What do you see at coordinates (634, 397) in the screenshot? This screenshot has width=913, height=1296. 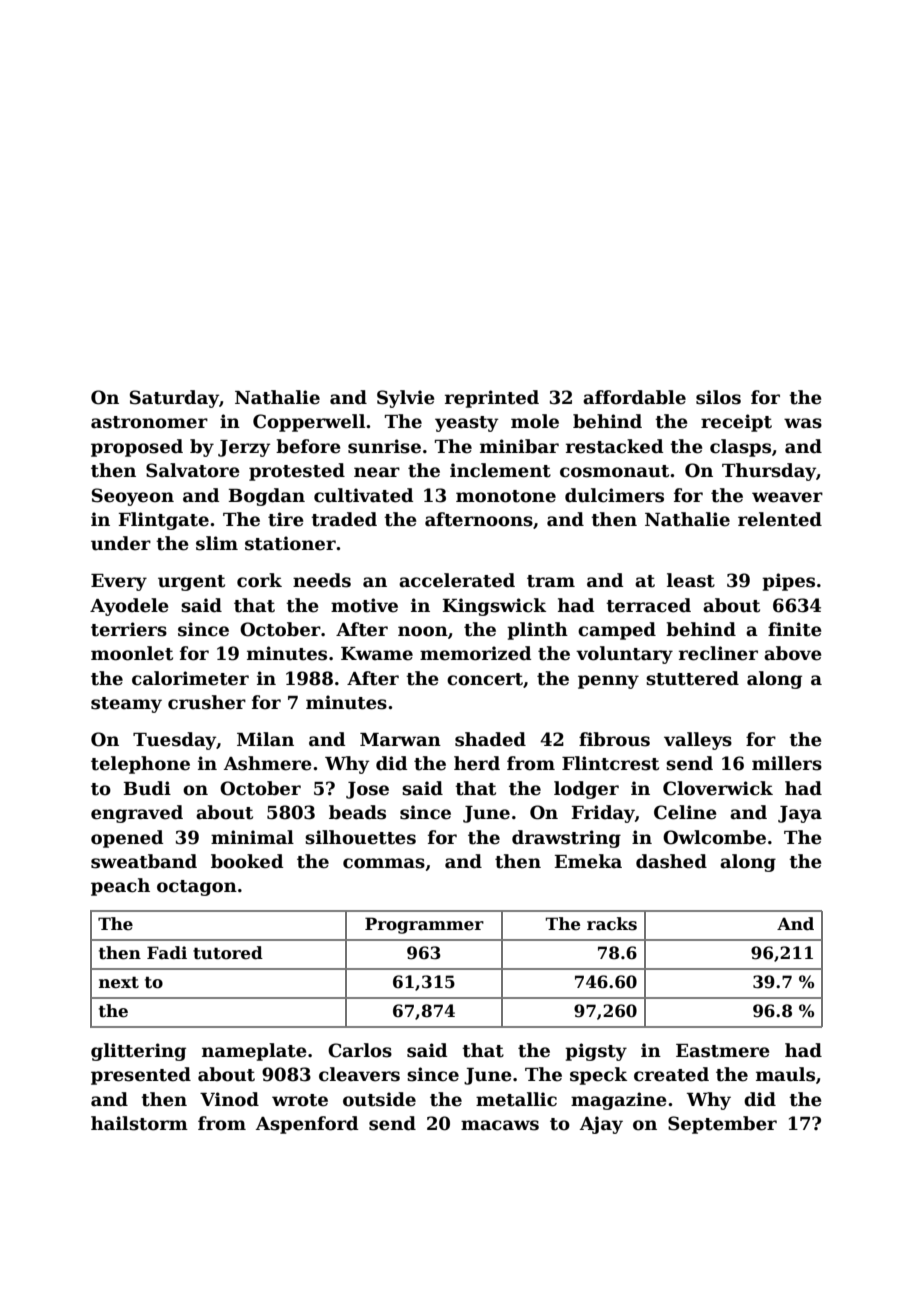 I see `affordable` at bounding box center [634, 397].
